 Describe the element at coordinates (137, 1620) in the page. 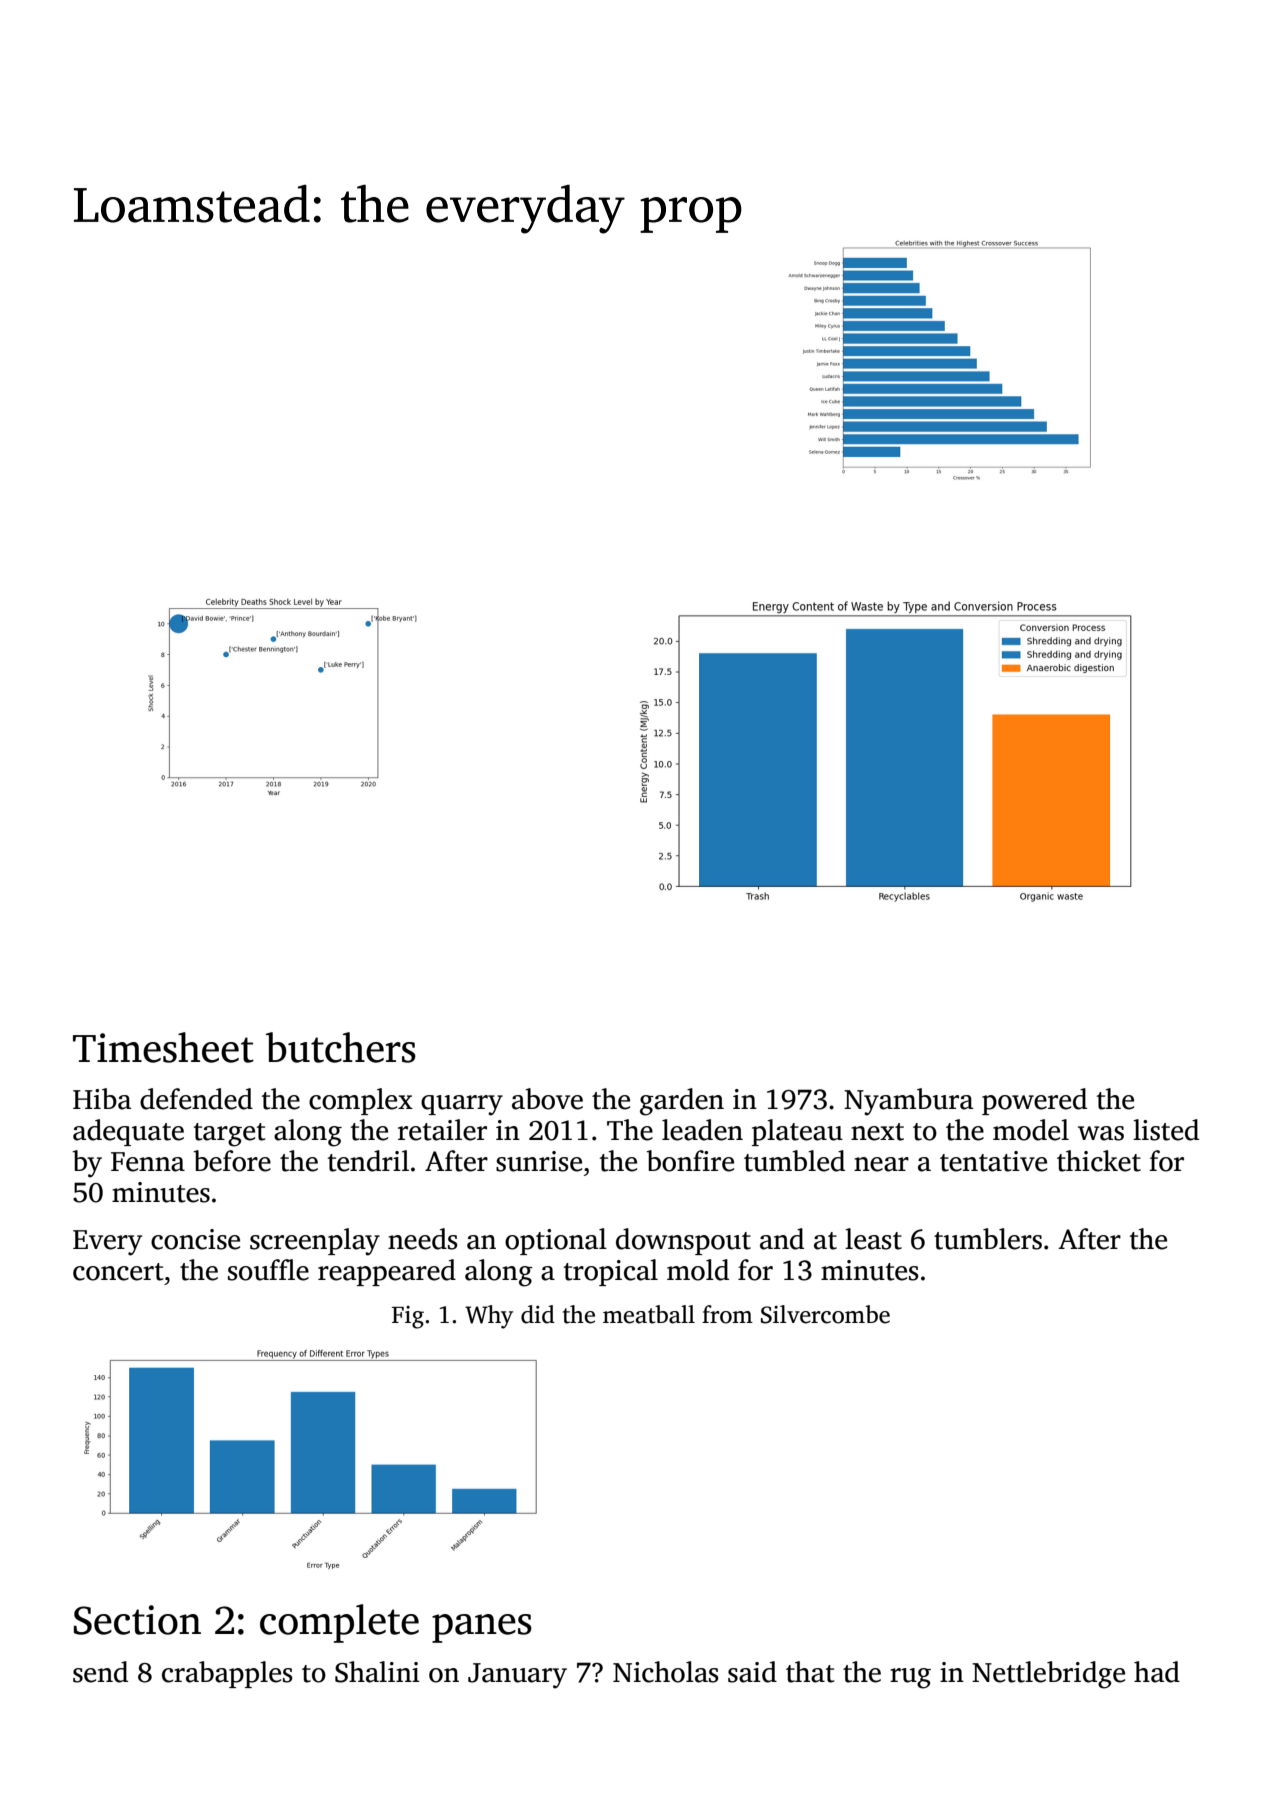

I see `Section` at that location.
